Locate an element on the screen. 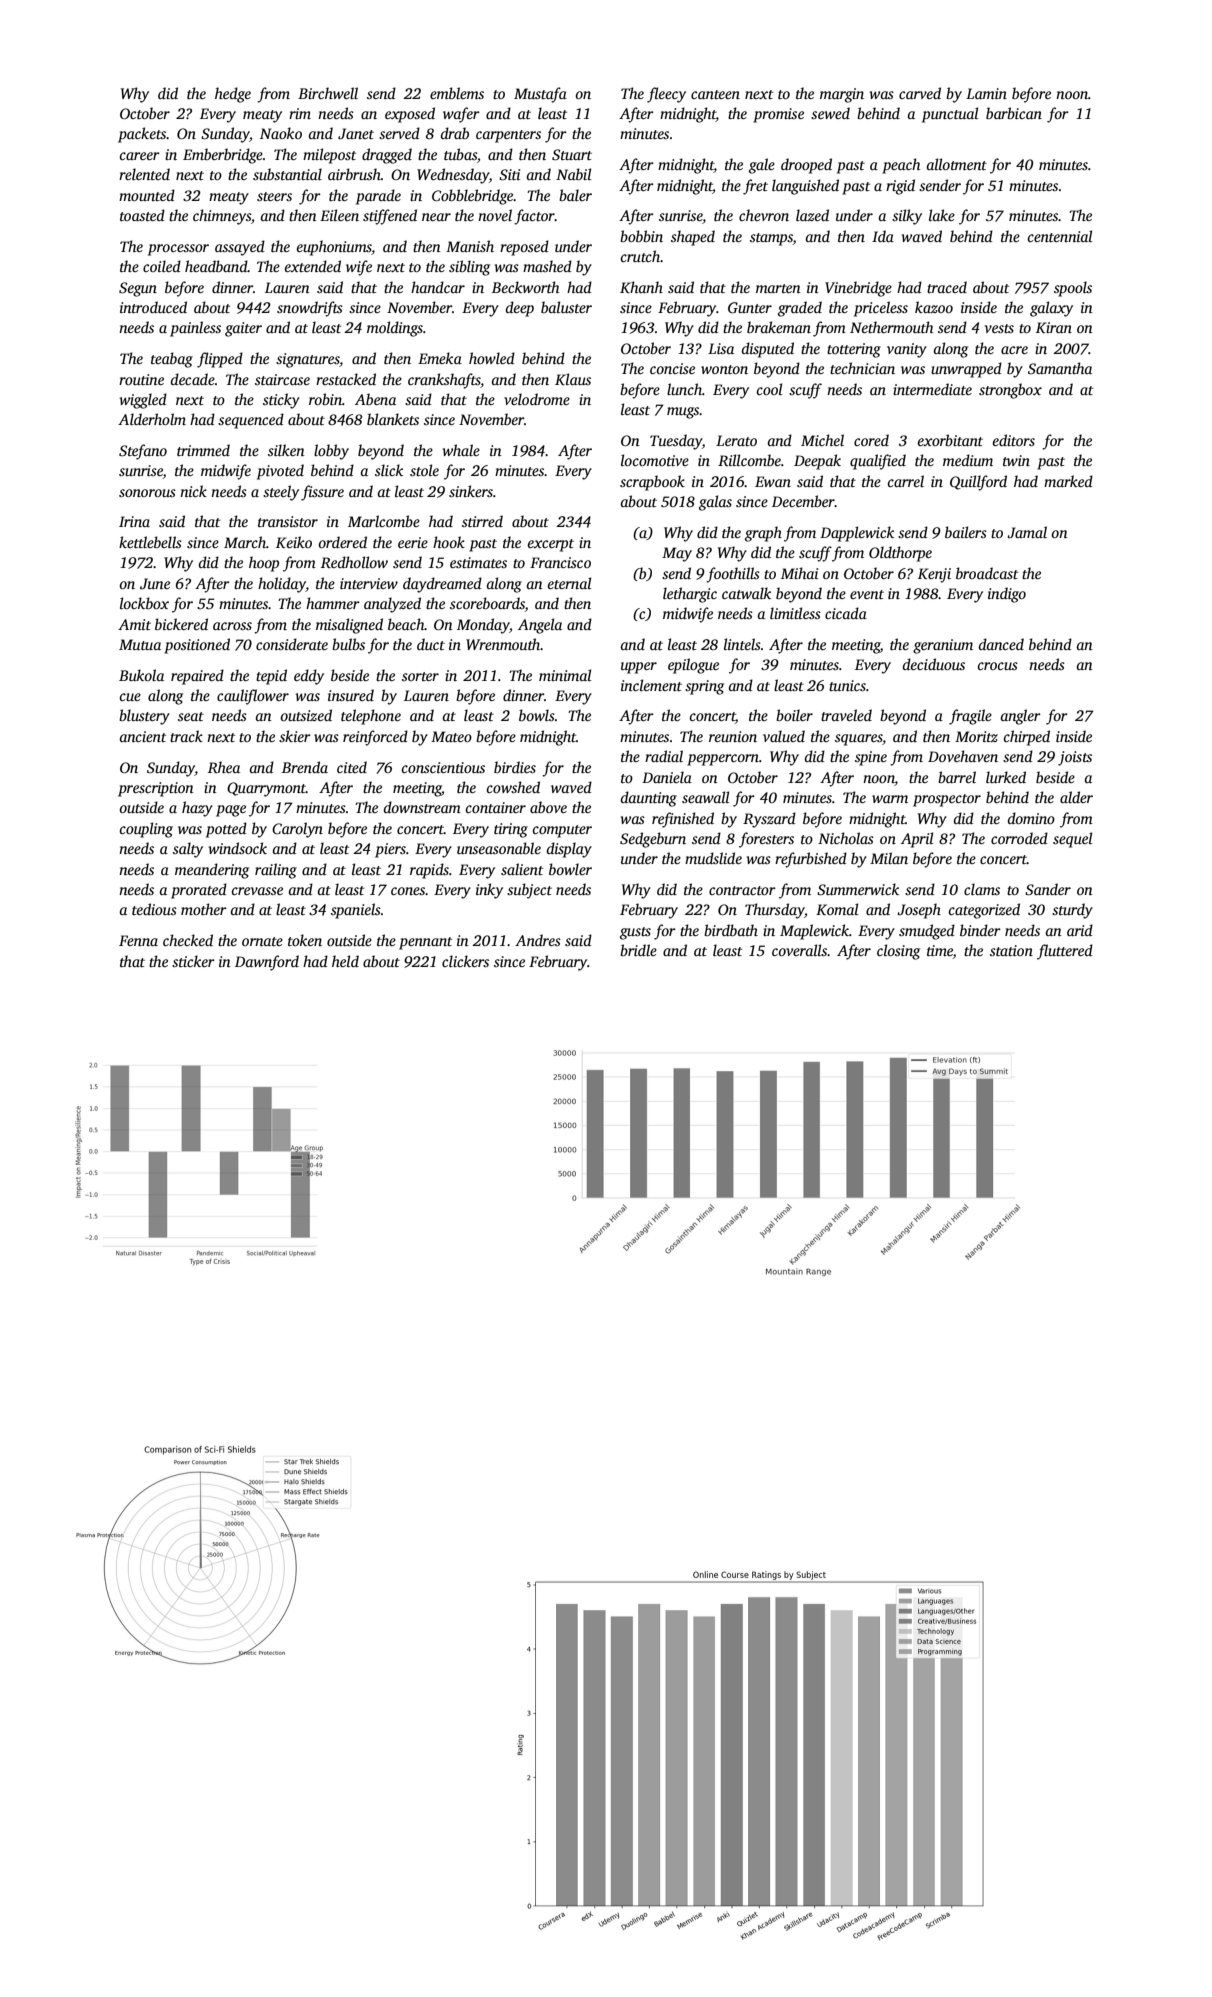 The width and height of the screenshot is (1212, 1997). token is located at coordinates (305, 940).
